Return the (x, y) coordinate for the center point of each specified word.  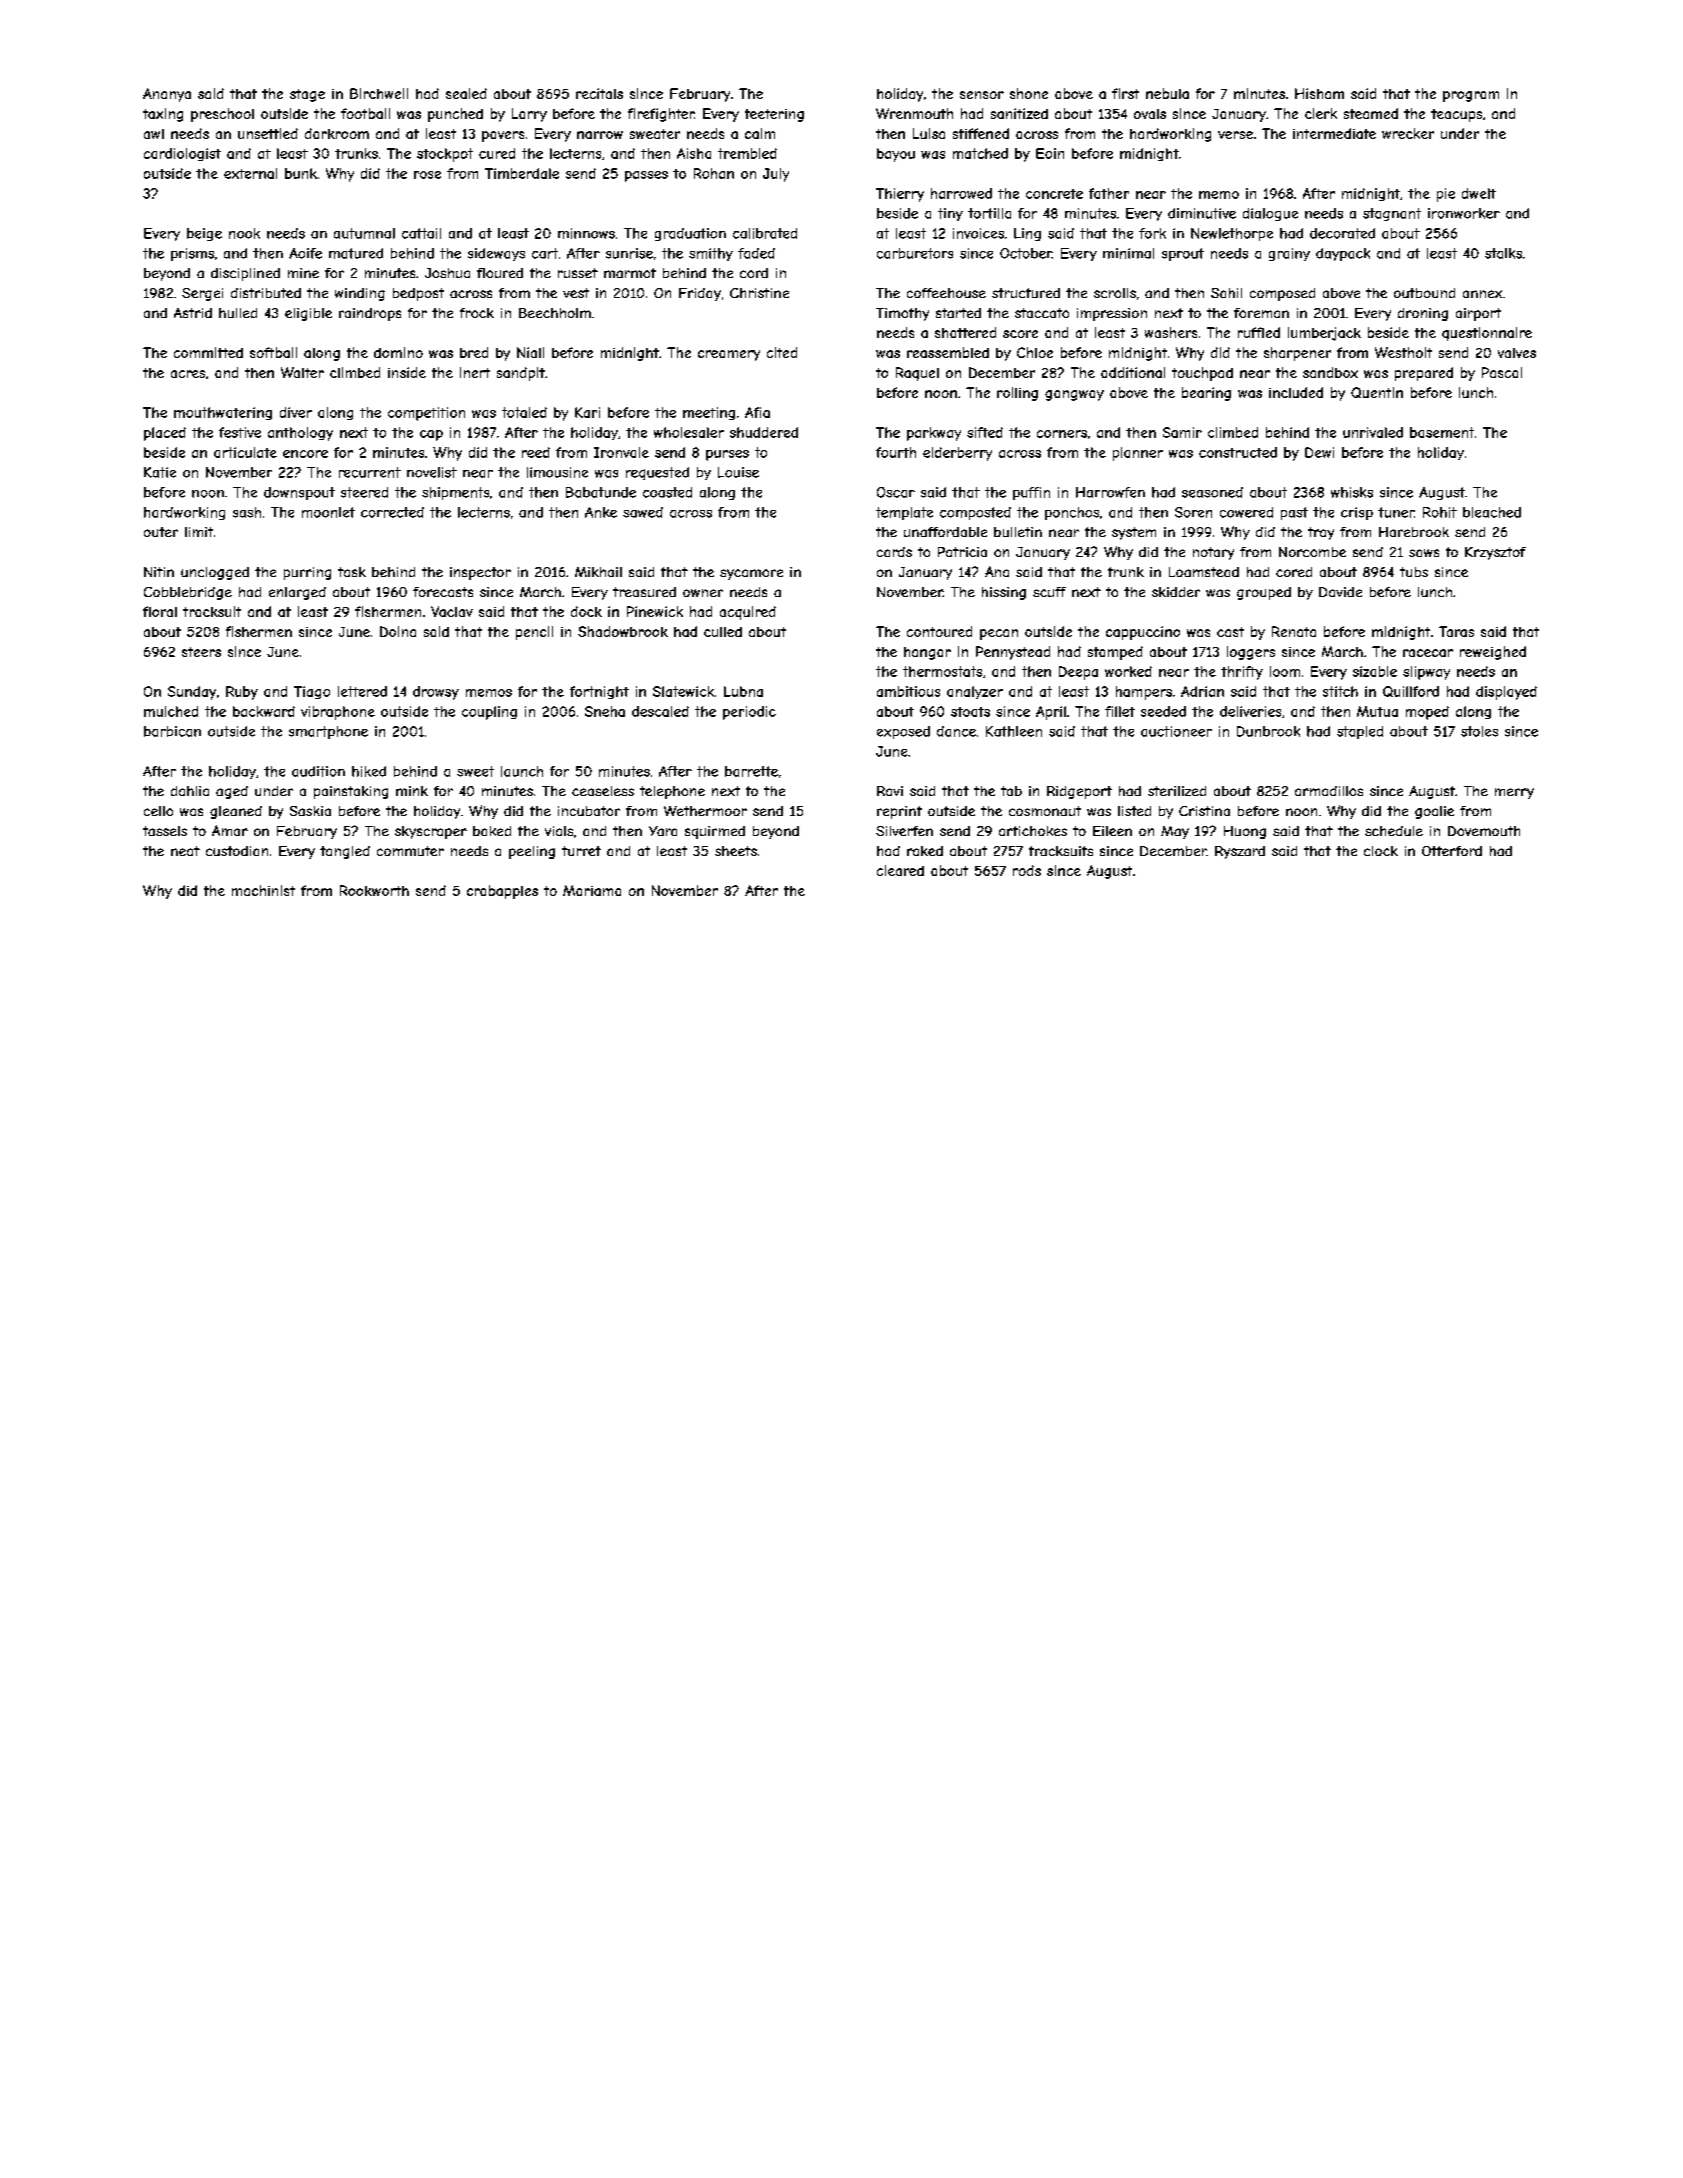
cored (1294, 572)
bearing (1206, 394)
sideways (496, 254)
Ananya (167, 95)
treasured (644, 592)
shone (1029, 93)
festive (240, 432)
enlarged (297, 593)
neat (185, 851)
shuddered (764, 432)
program (1471, 96)
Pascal (1502, 372)
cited (782, 352)
